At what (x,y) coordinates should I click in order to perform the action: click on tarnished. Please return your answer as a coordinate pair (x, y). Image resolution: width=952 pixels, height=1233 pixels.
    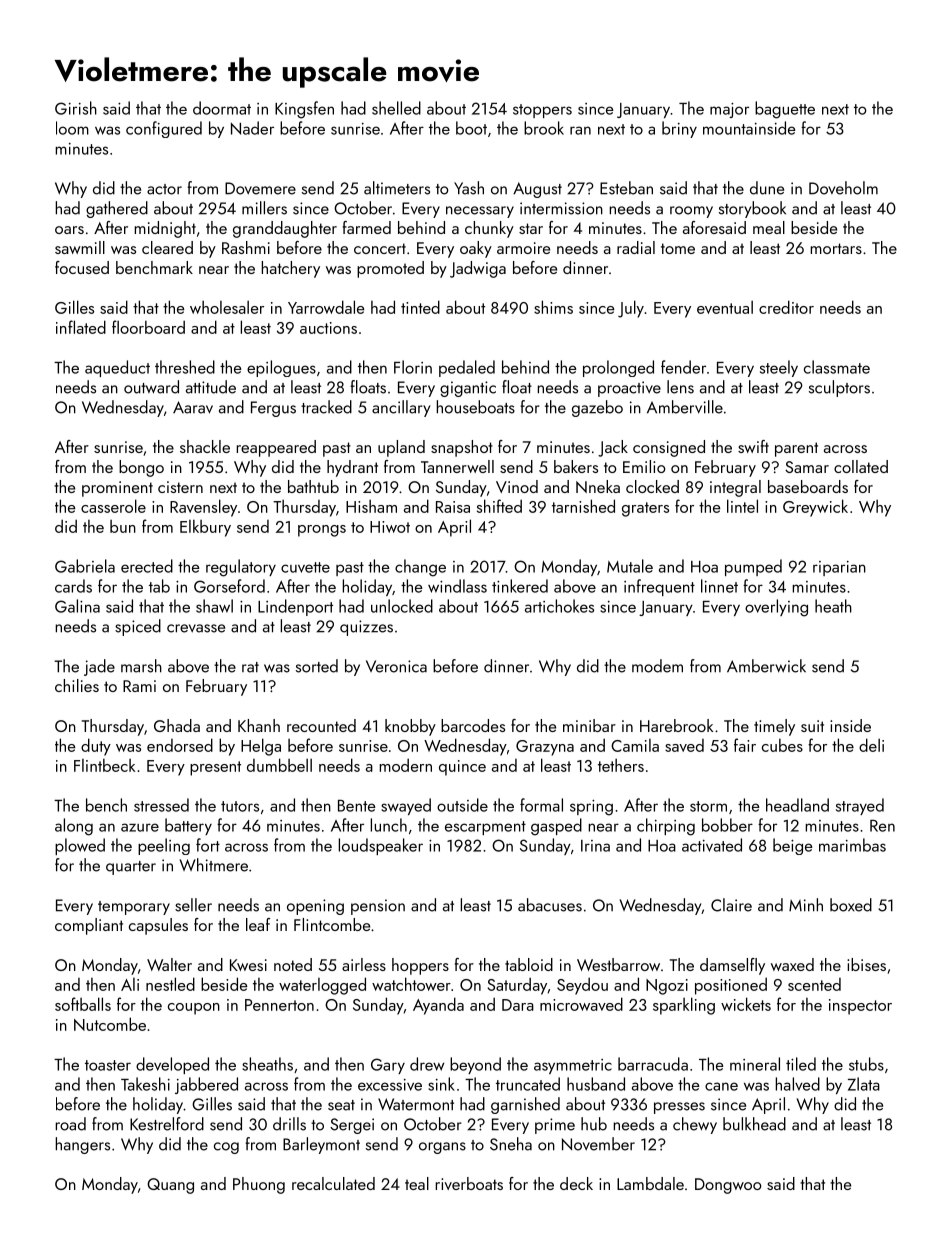
    Looking at the image, I should click on (583, 506).
